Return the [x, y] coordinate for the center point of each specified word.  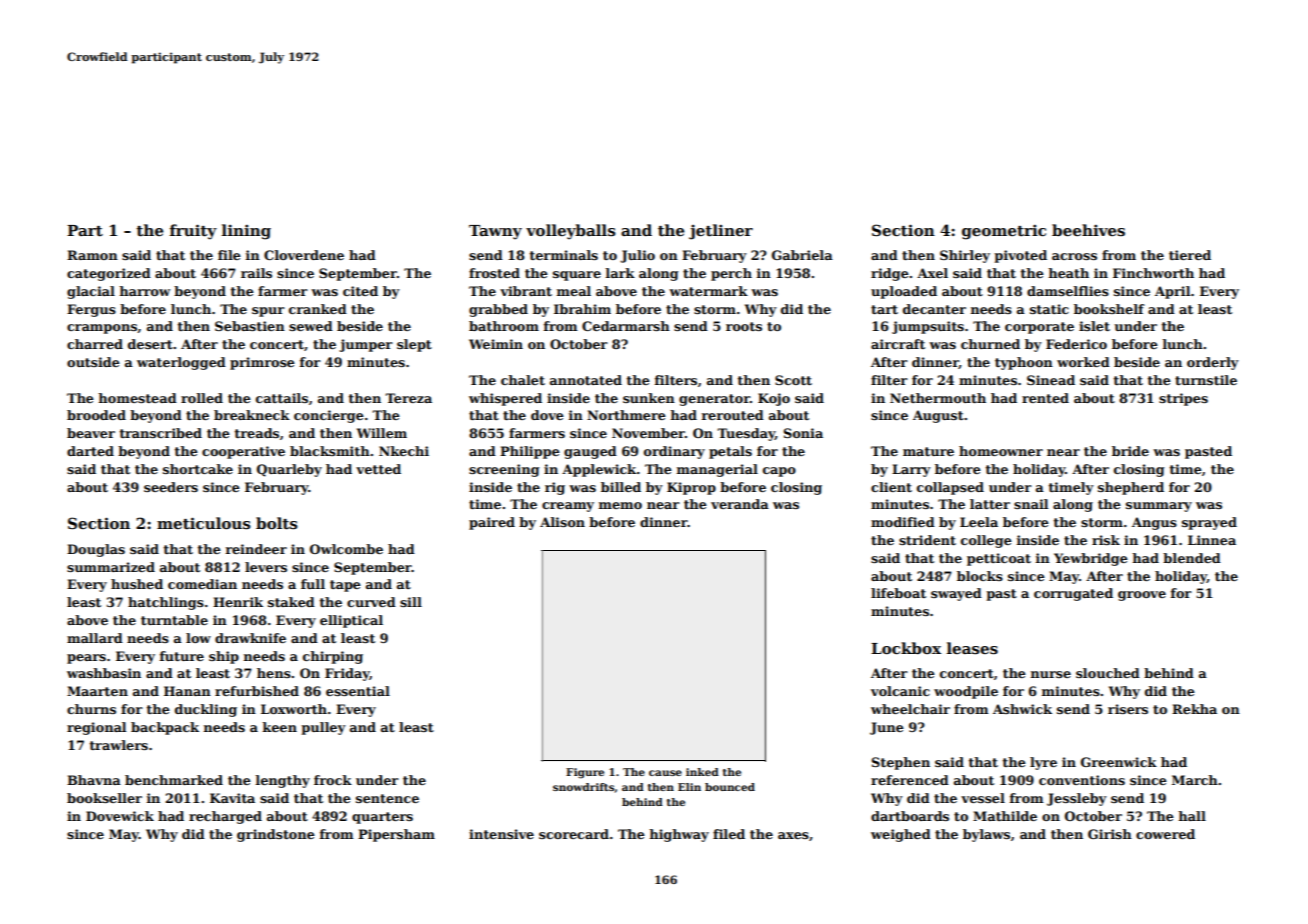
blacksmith [330, 451]
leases [972, 648]
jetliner [721, 232]
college [986, 541]
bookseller [104, 798]
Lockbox [906, 648]
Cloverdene [304, 255]
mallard [95, 638]
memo [620, 505]
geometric [1004, 232]
